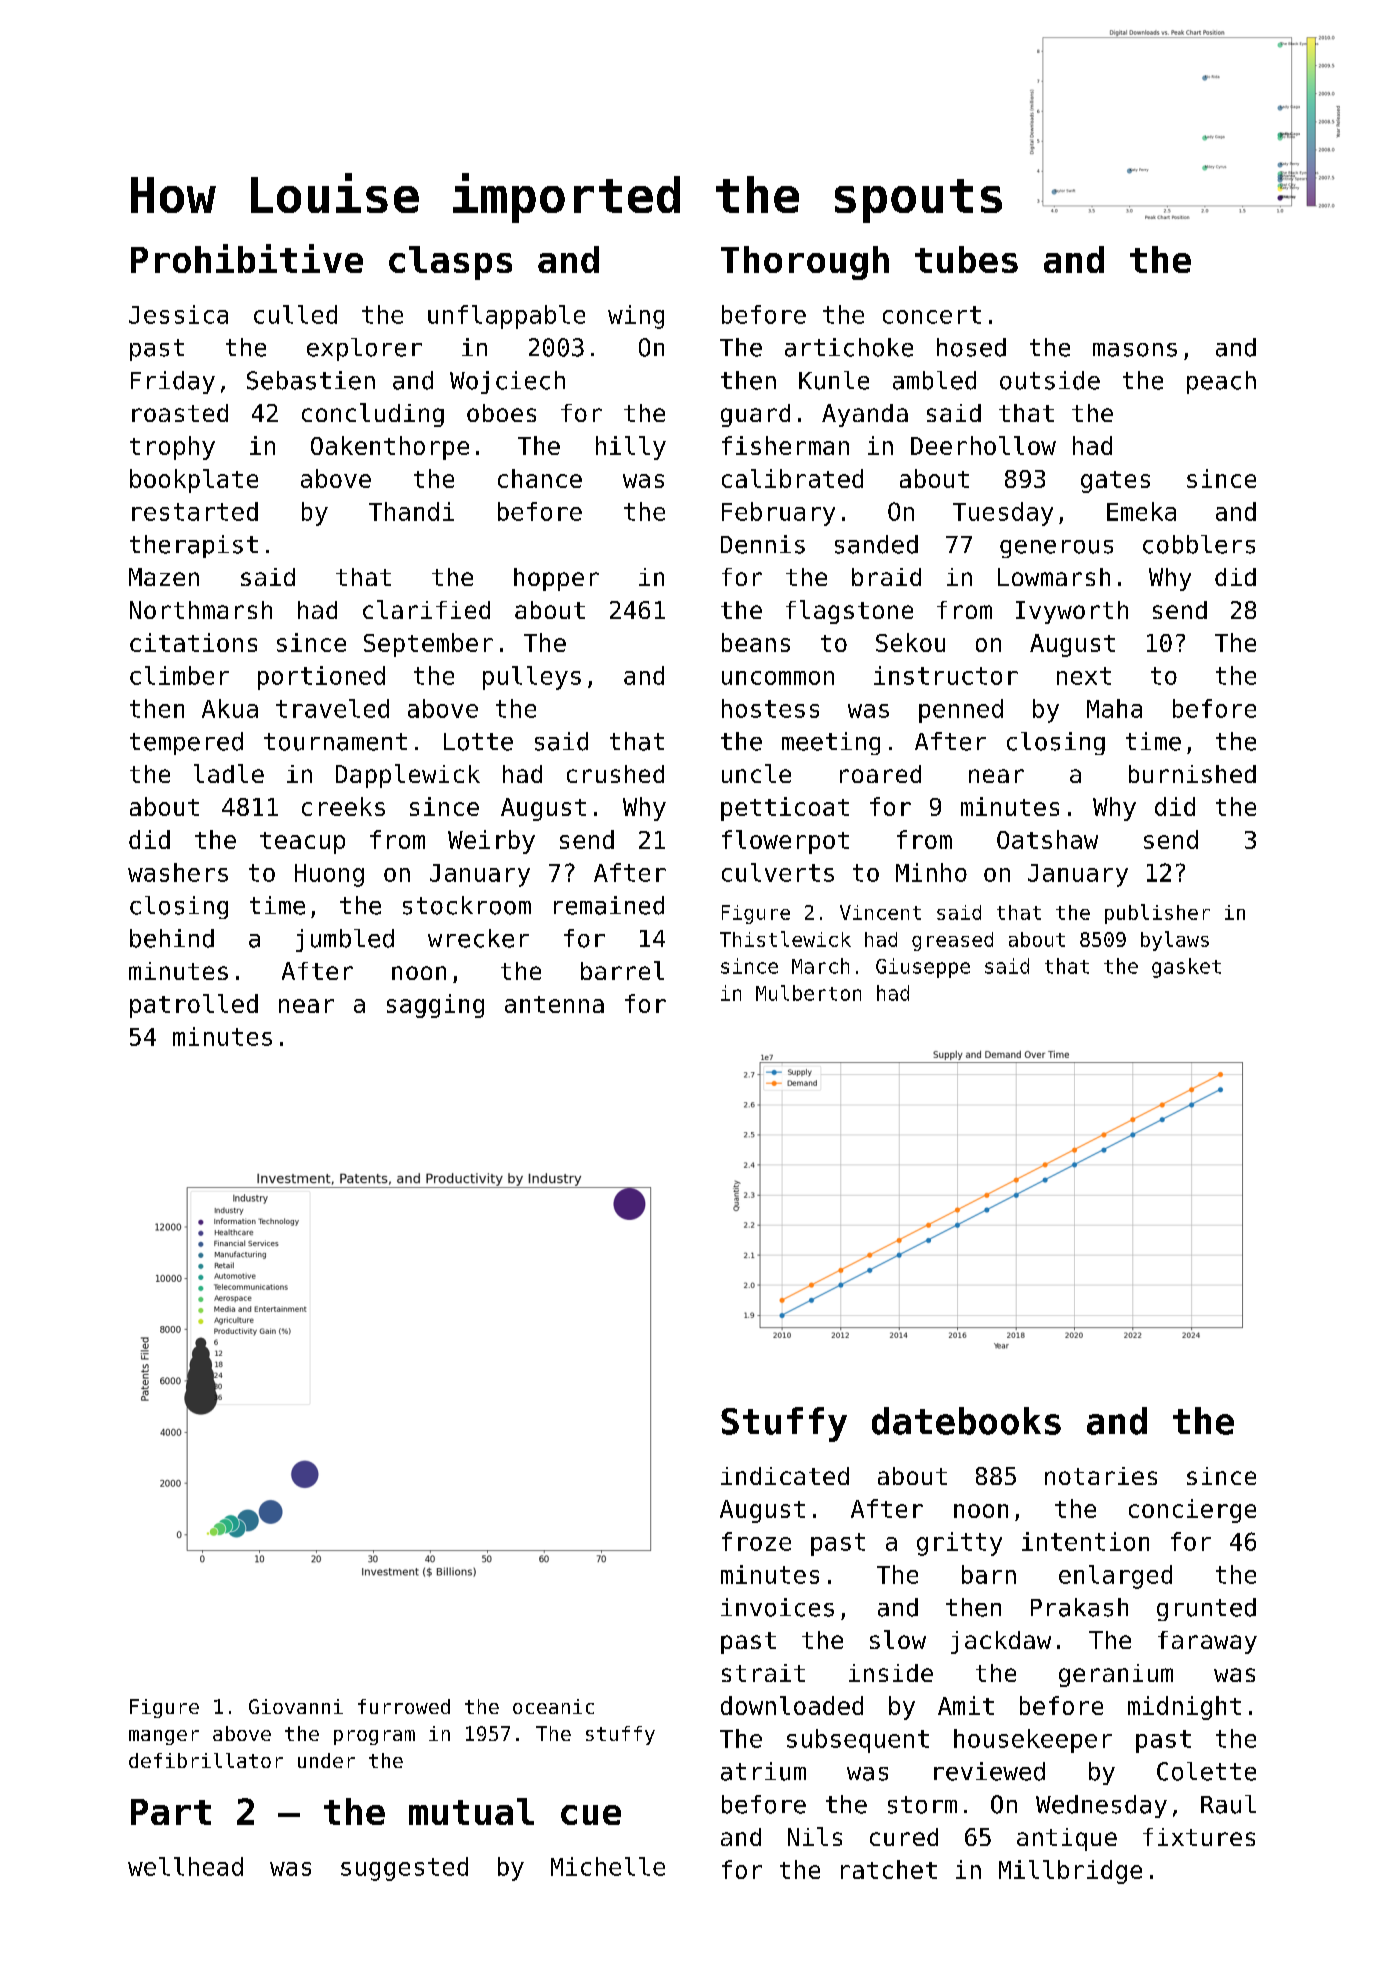 The image size is (1386, 1969). What do you see at coordinates (1186, 968) in the document?
I see `gasket` at bounding box center [1186, 968].
